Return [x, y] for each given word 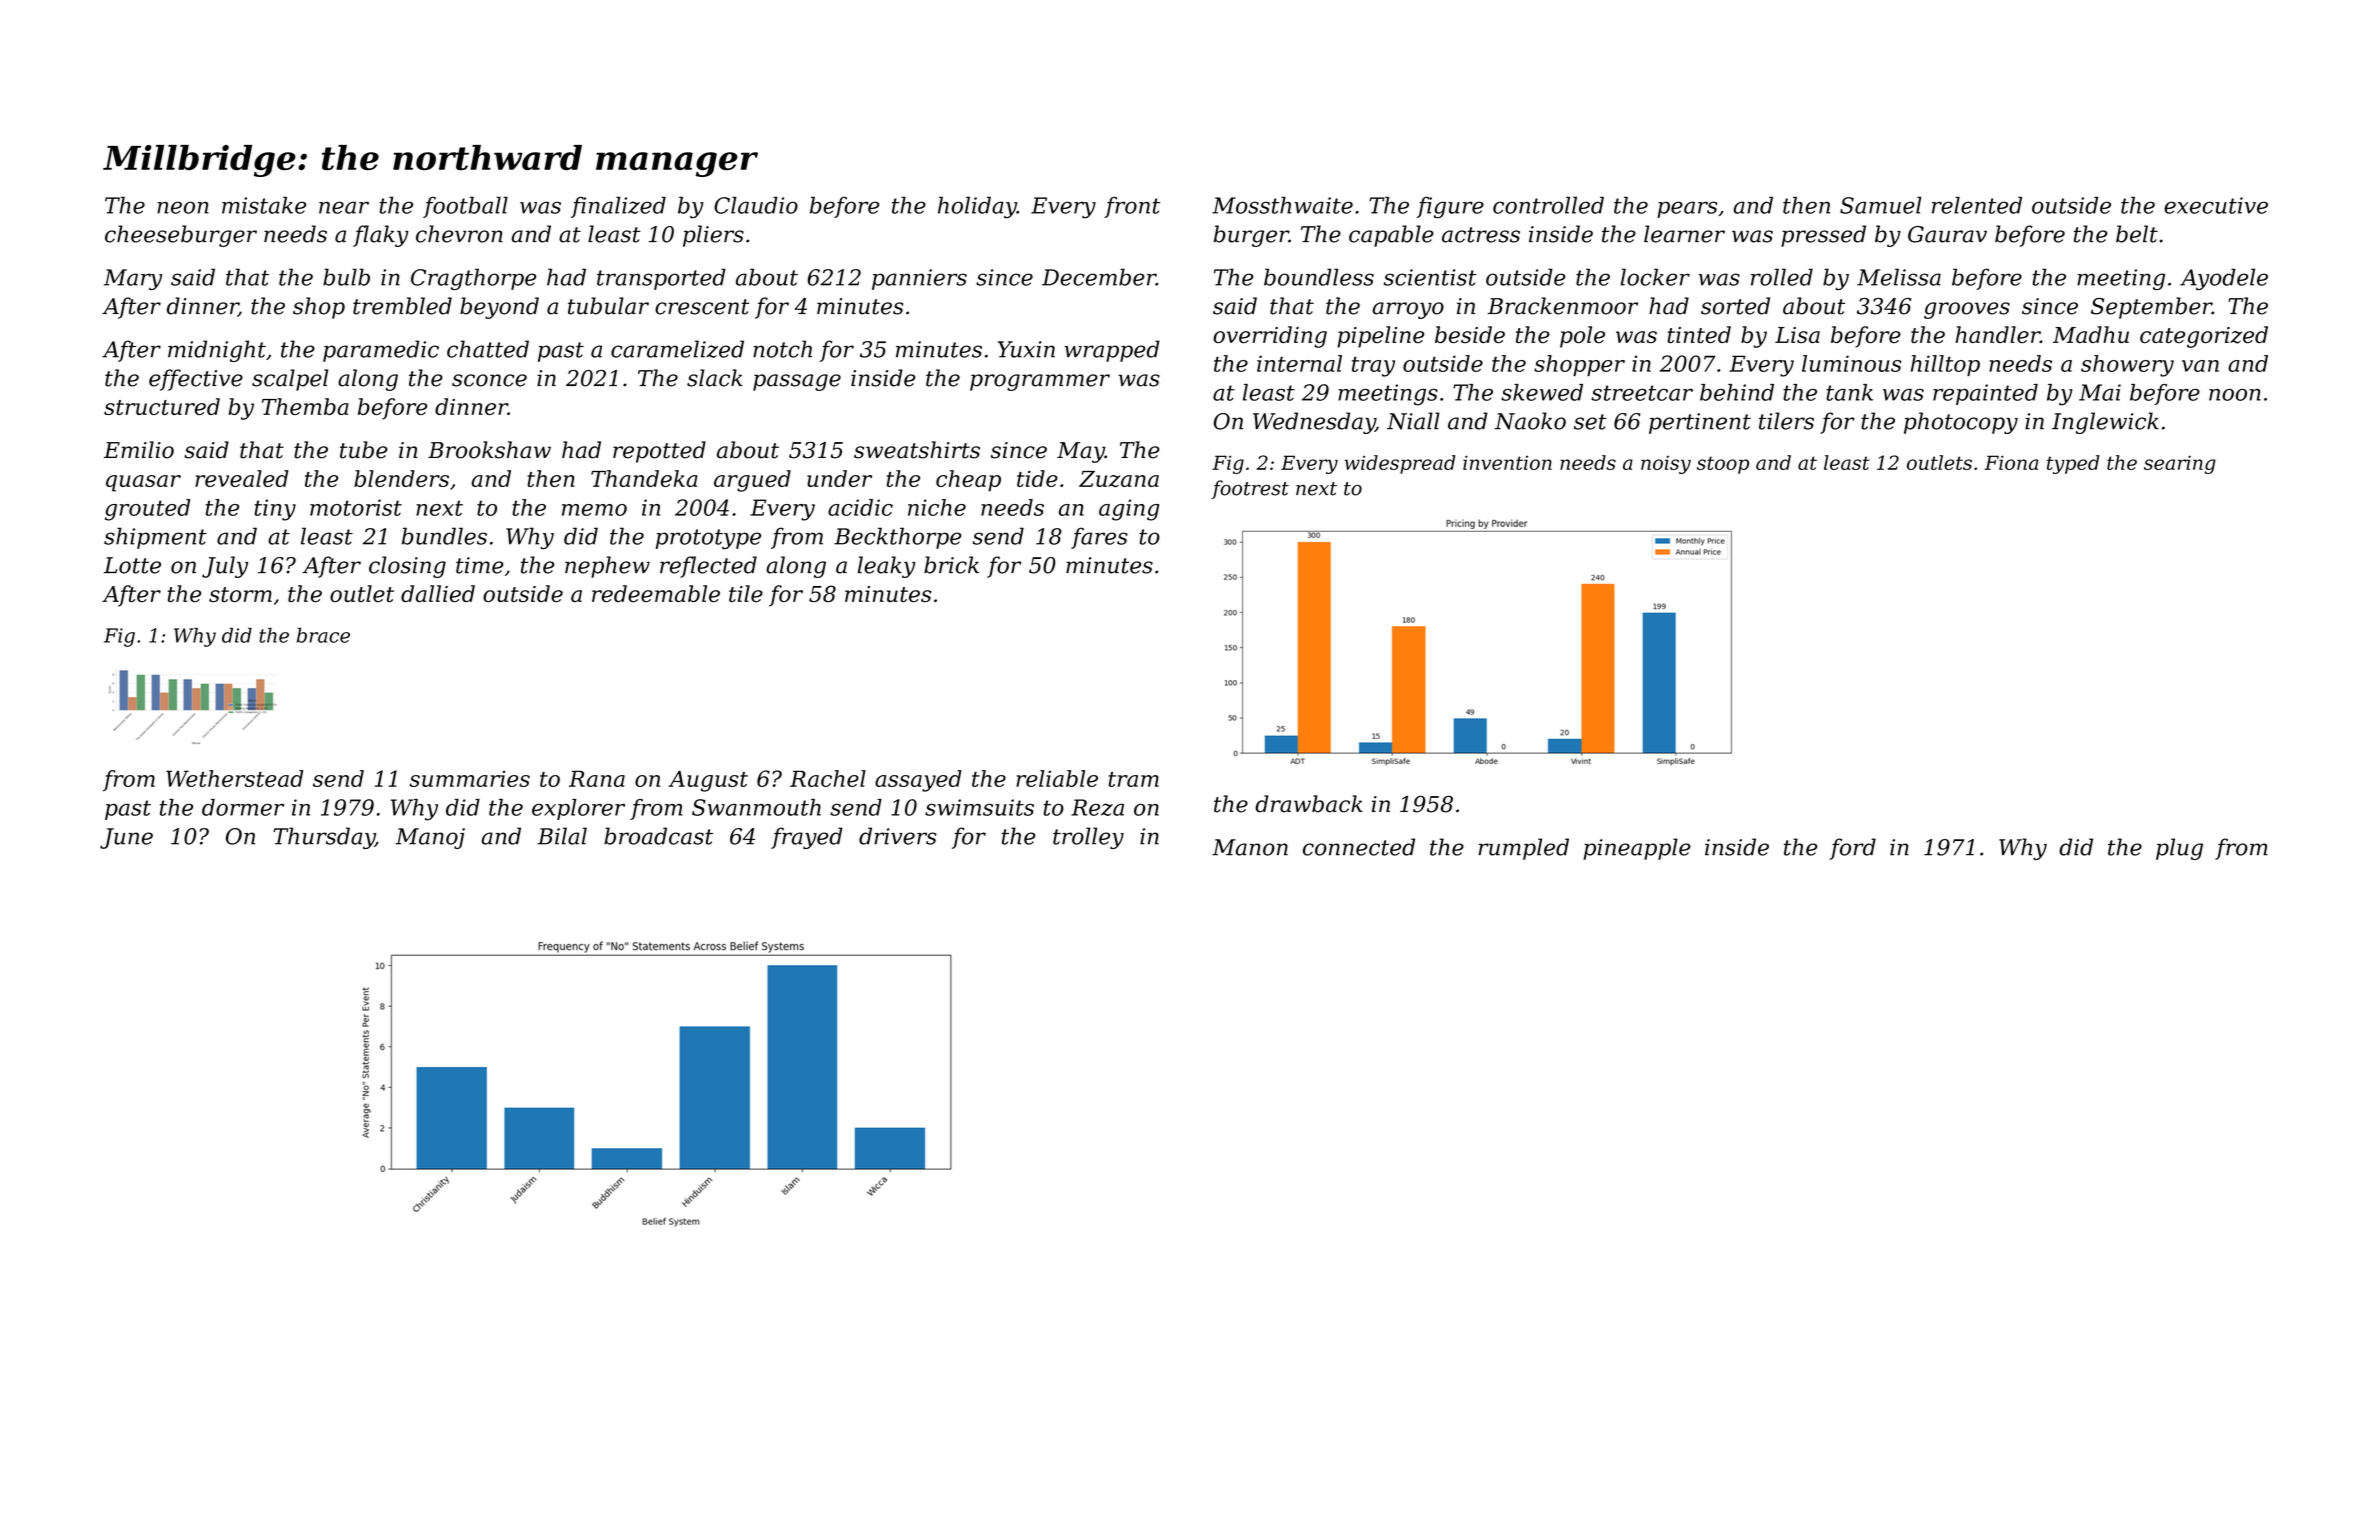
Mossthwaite [1282, 205]
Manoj [430, 838]
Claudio [756, 205]
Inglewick [2105, 423]
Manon [1250, 847]
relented [1977, 205]
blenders [401, 478]
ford [1852, 849]
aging [1129, 510]
